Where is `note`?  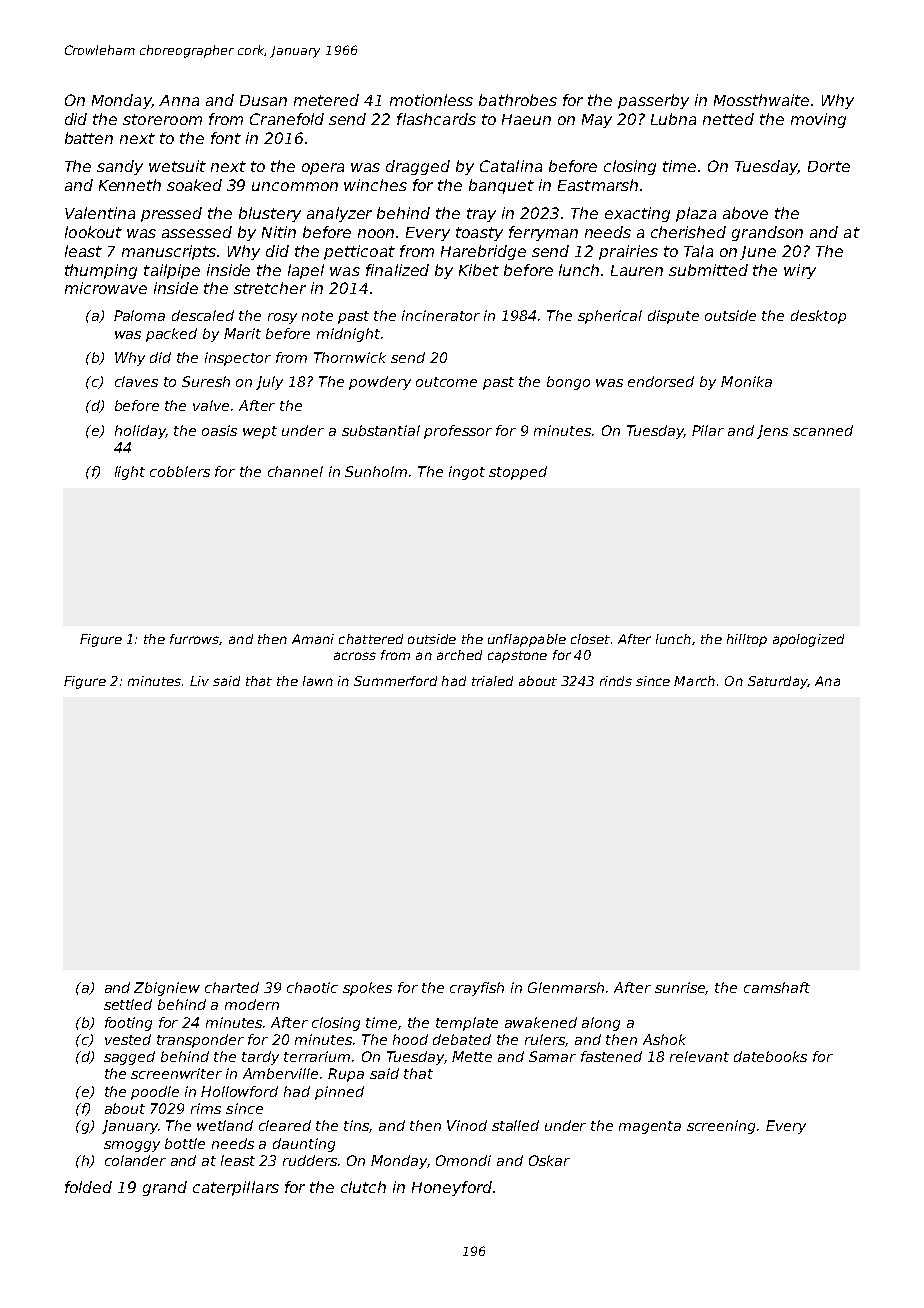
note is located at coordinates (317, 316).
